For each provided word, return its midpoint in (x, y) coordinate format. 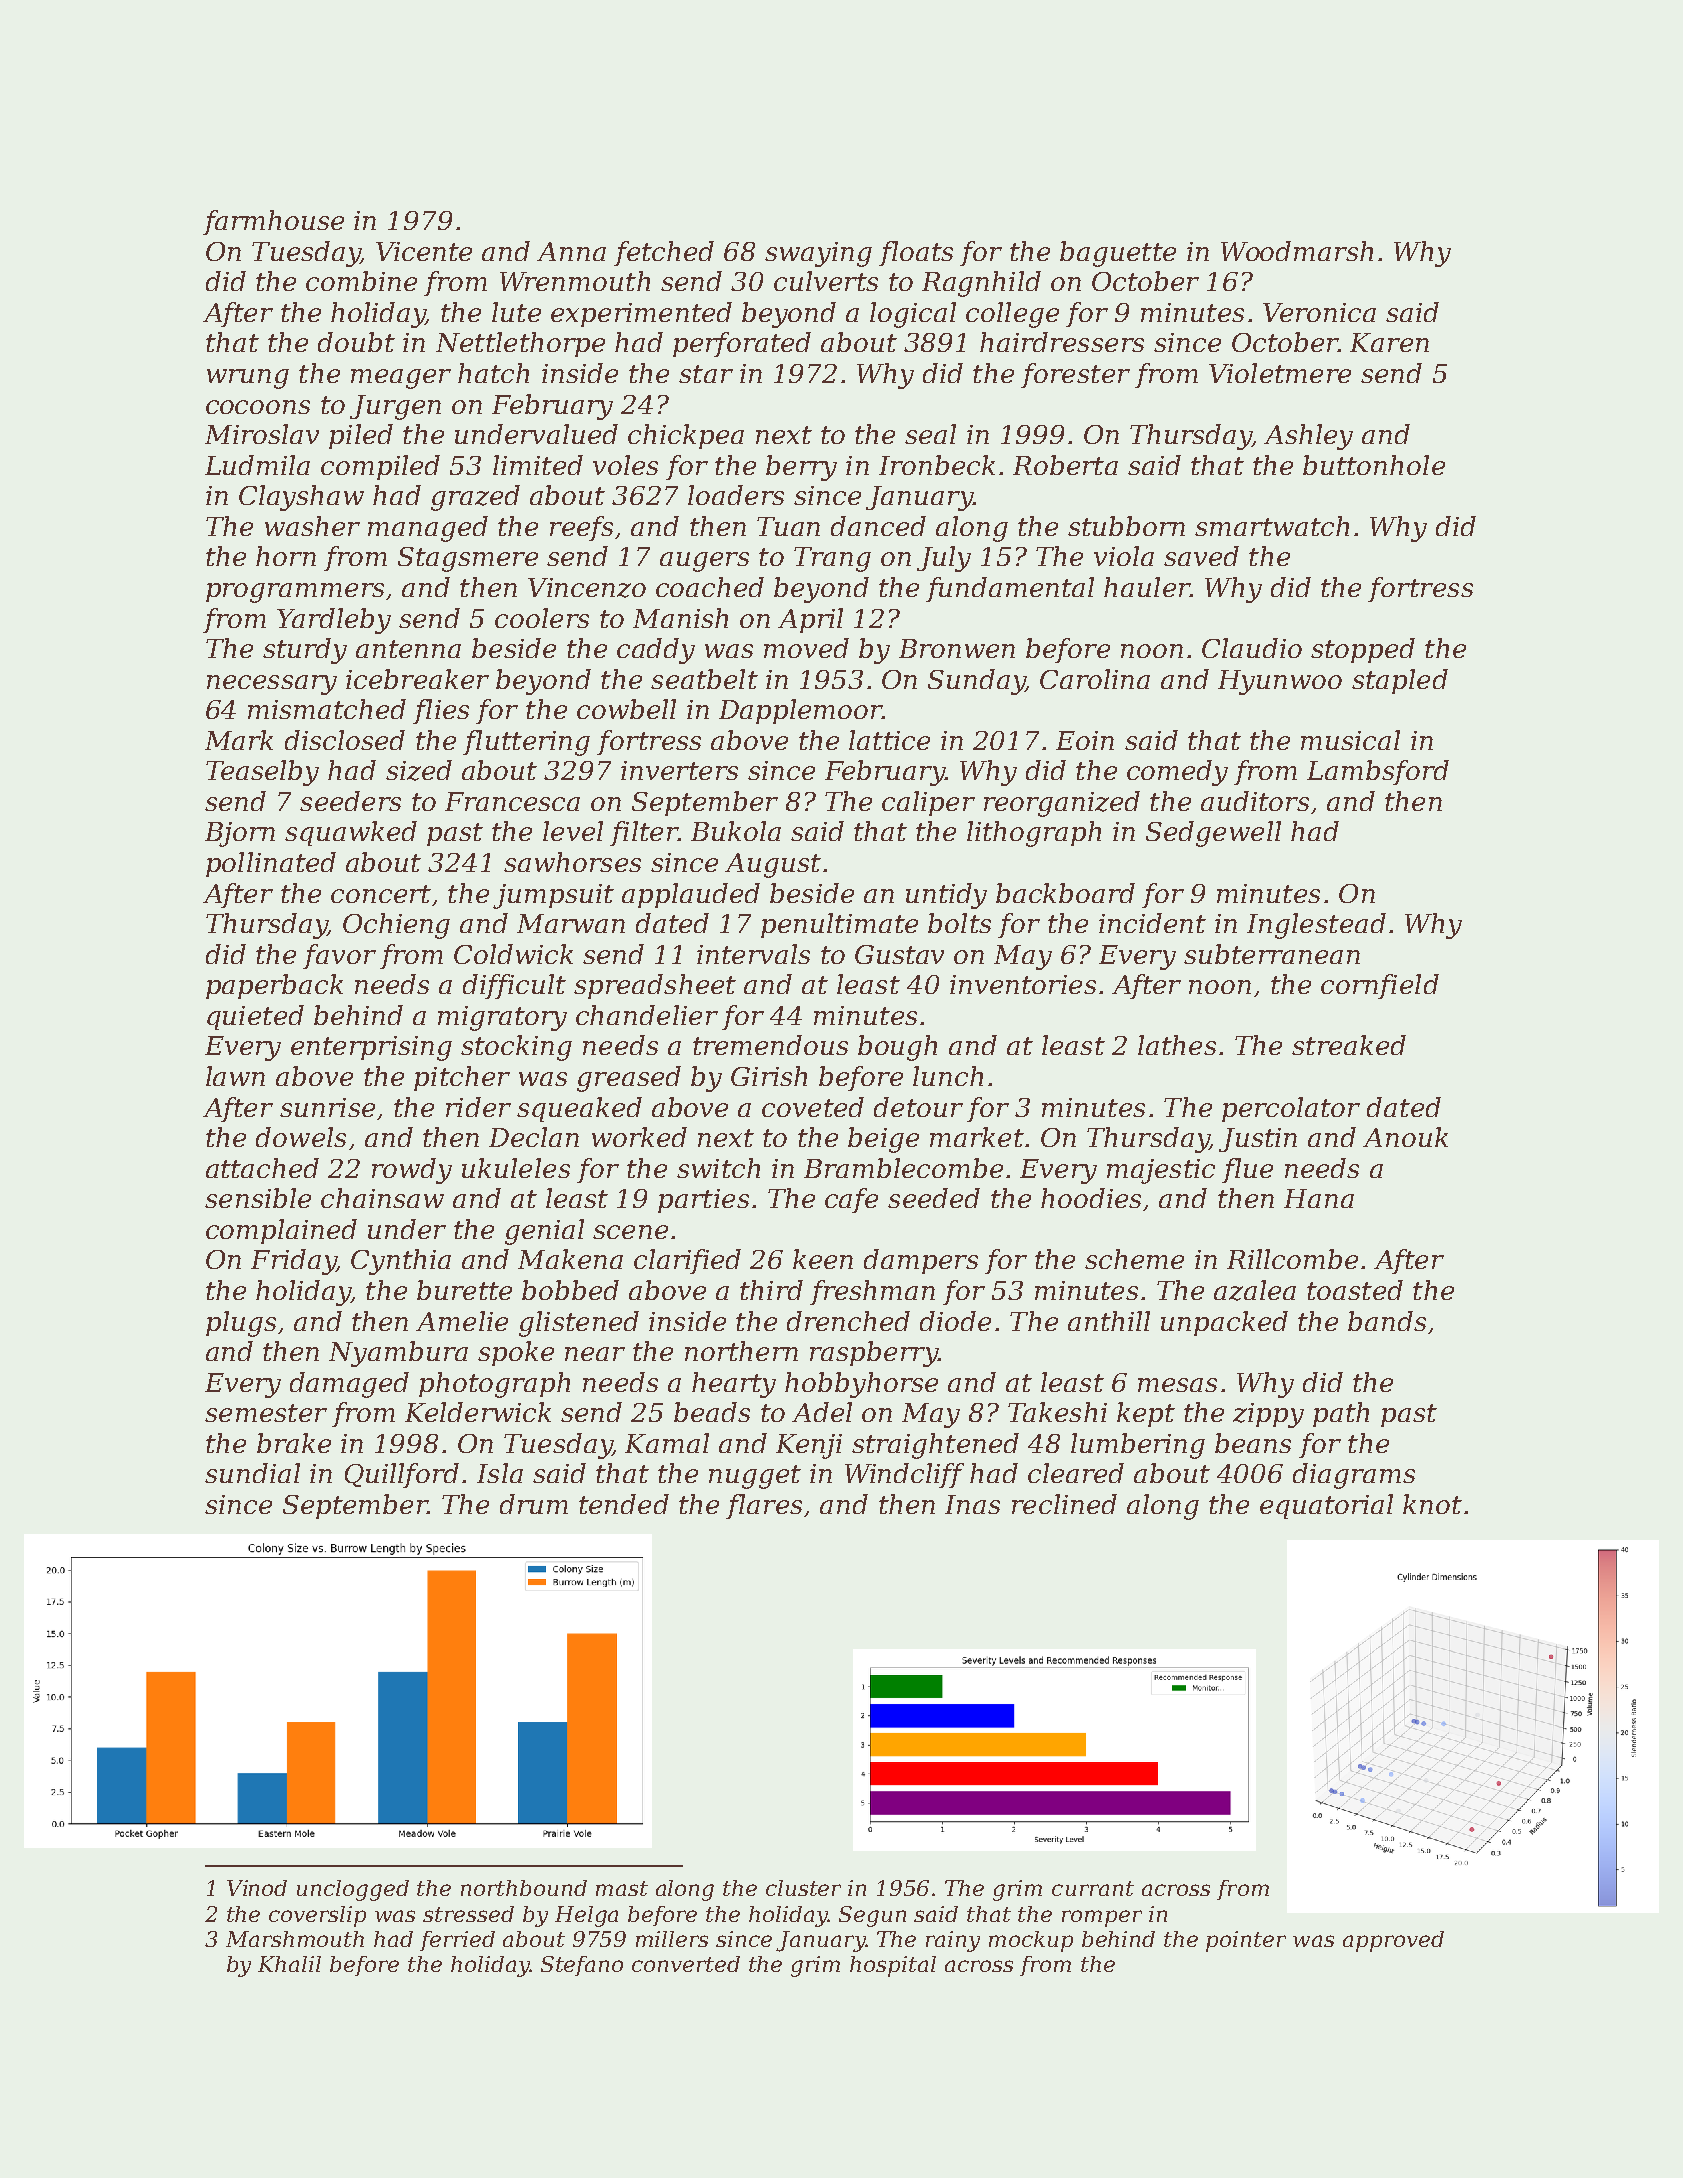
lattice (889, 740)
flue (1247, 1170)
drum (534, 1504)
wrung (248, 379)
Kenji (809, 1446)
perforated (742, 344)
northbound (524, 1888)
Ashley (1308, 437)
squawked (351, 833)
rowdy (412, 1171)
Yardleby (334, 621)
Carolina (1095, 679)
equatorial (1326, 1506)
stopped (1363, 650)
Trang (832, 559)
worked (639, 1137)
